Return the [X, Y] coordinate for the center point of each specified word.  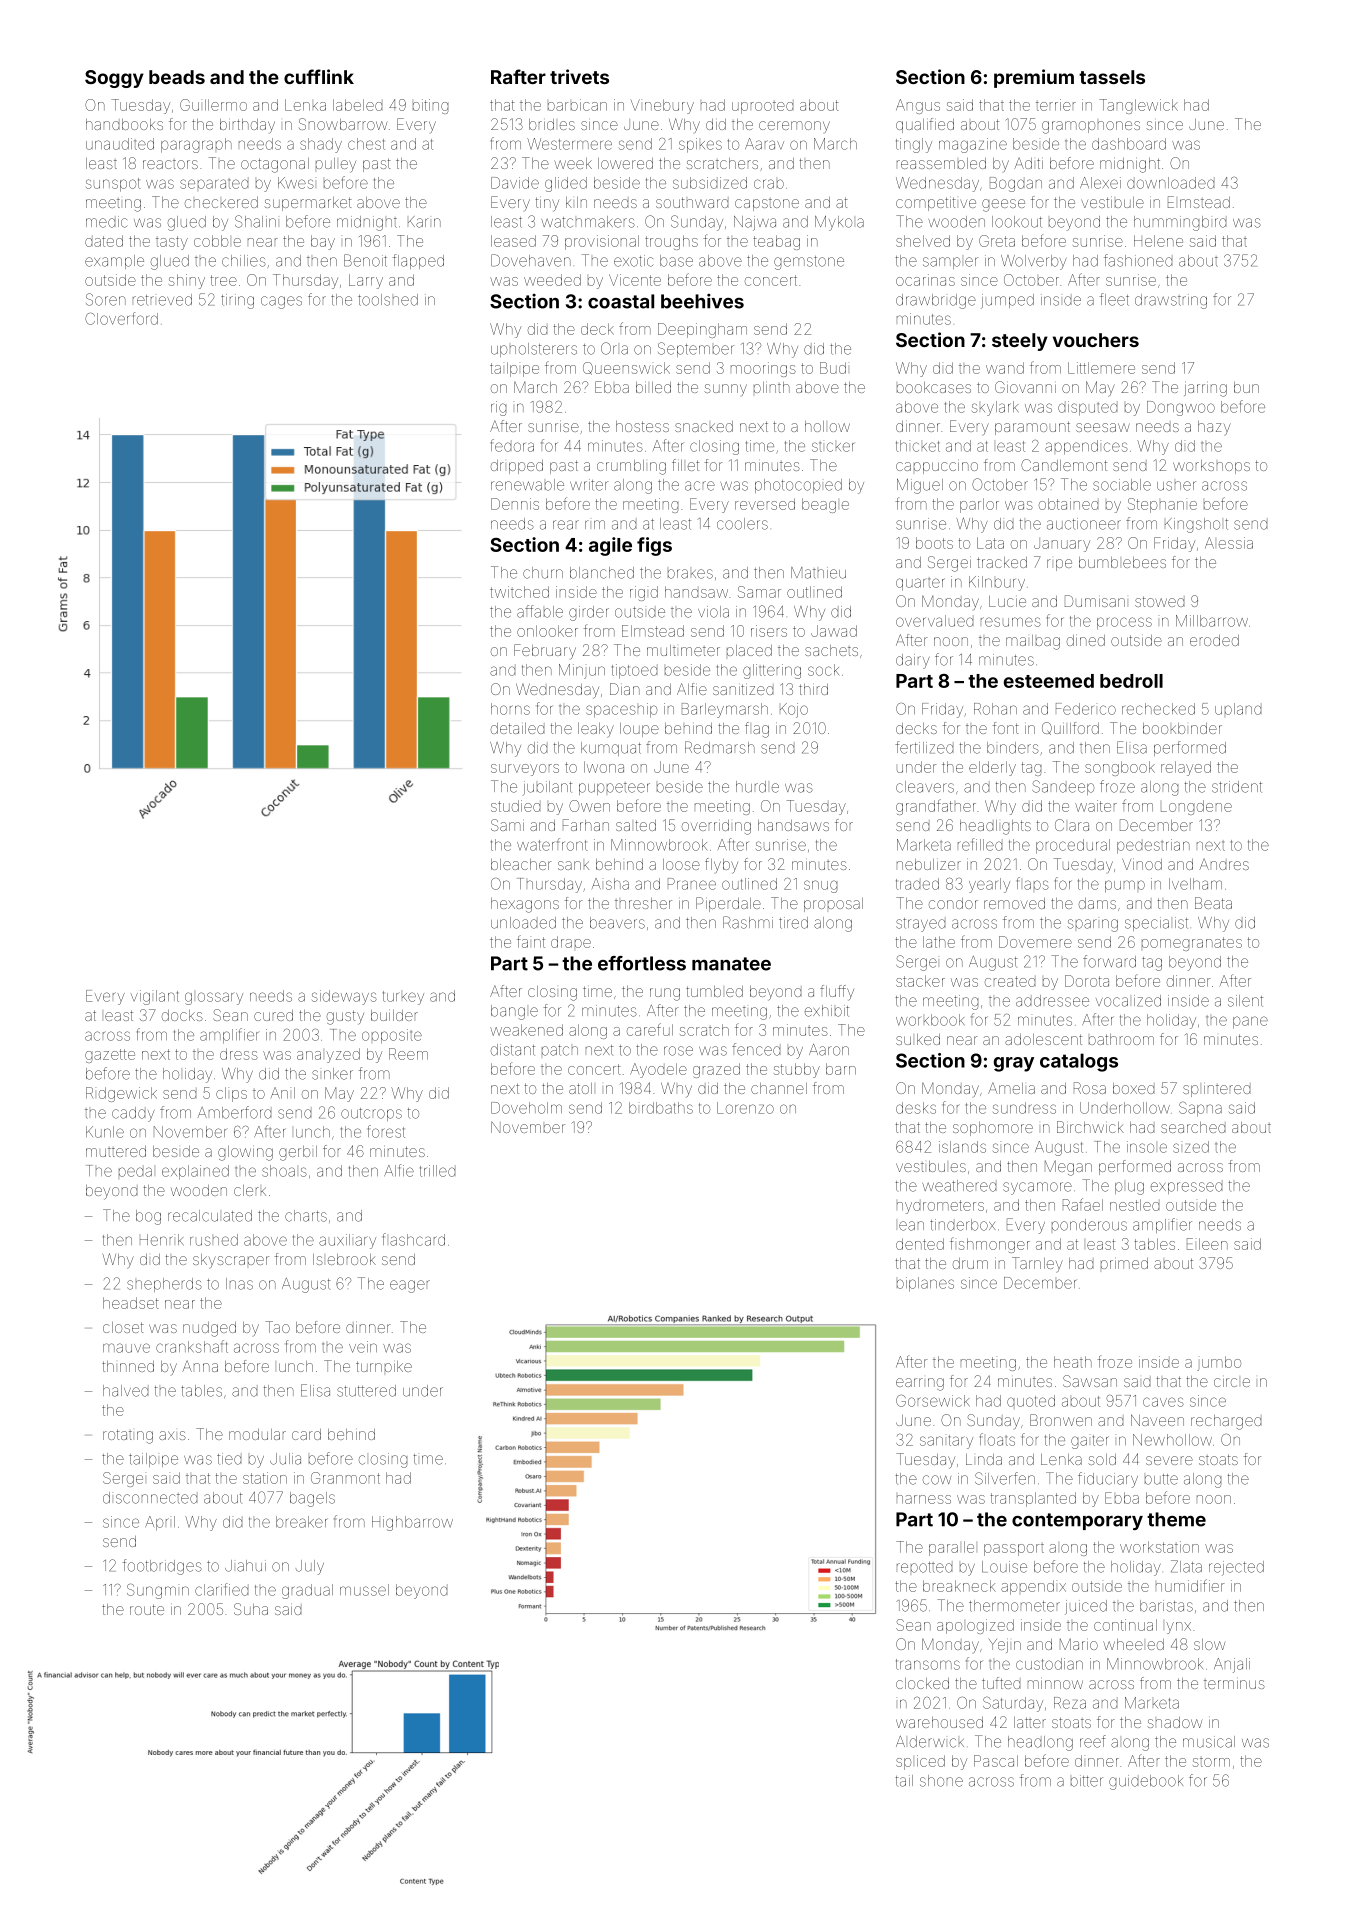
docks [182, 1015]
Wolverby [1034, 262]
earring [920, 1384]
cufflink [319, 76]
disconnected [150, 1498]
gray [1014, 1064]
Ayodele [658, 1070]
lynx [1178, 1628]
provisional [602, 242]
